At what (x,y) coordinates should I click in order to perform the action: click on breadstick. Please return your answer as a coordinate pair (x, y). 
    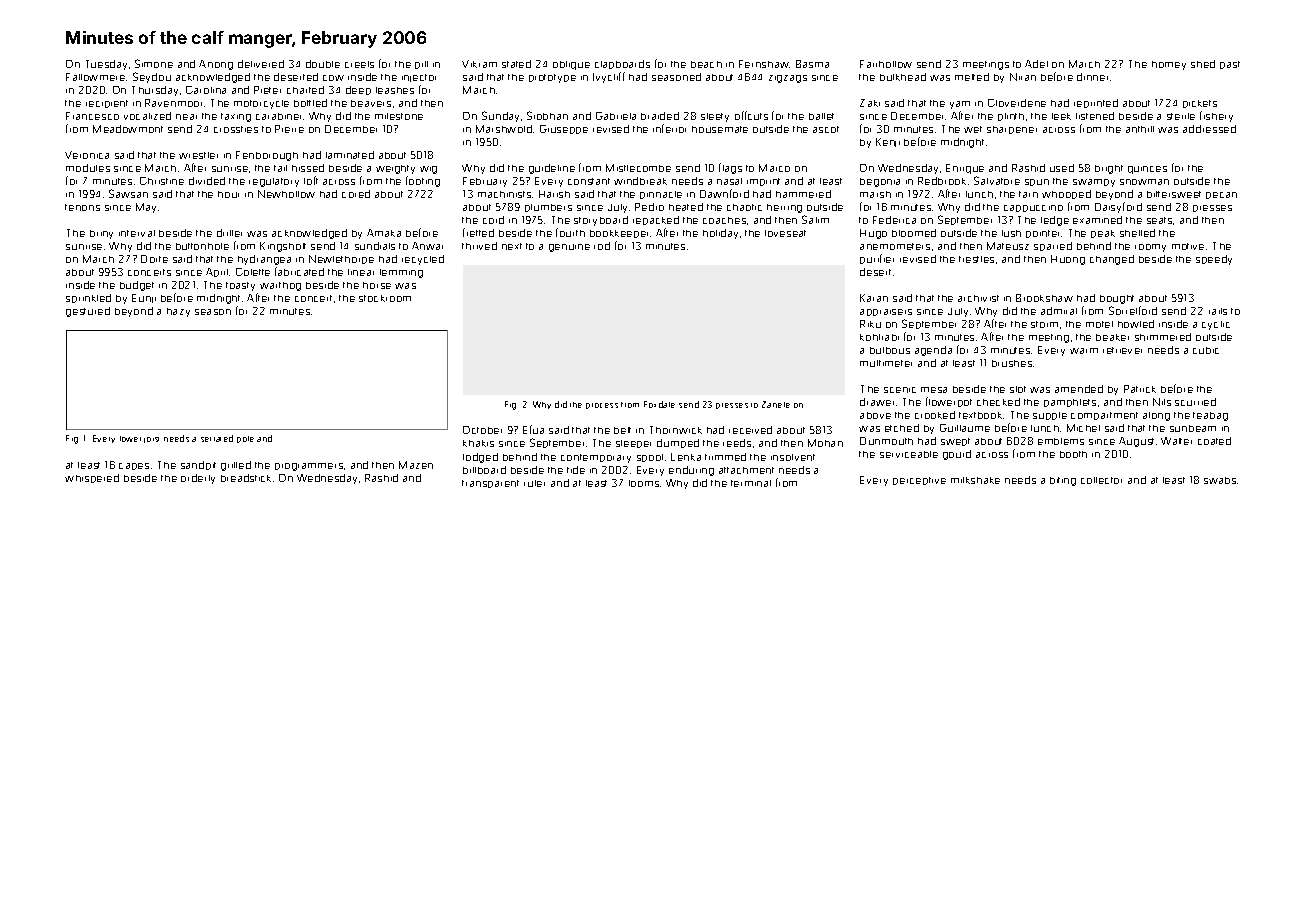
    Looking at the image, I should click on (246, 478).
